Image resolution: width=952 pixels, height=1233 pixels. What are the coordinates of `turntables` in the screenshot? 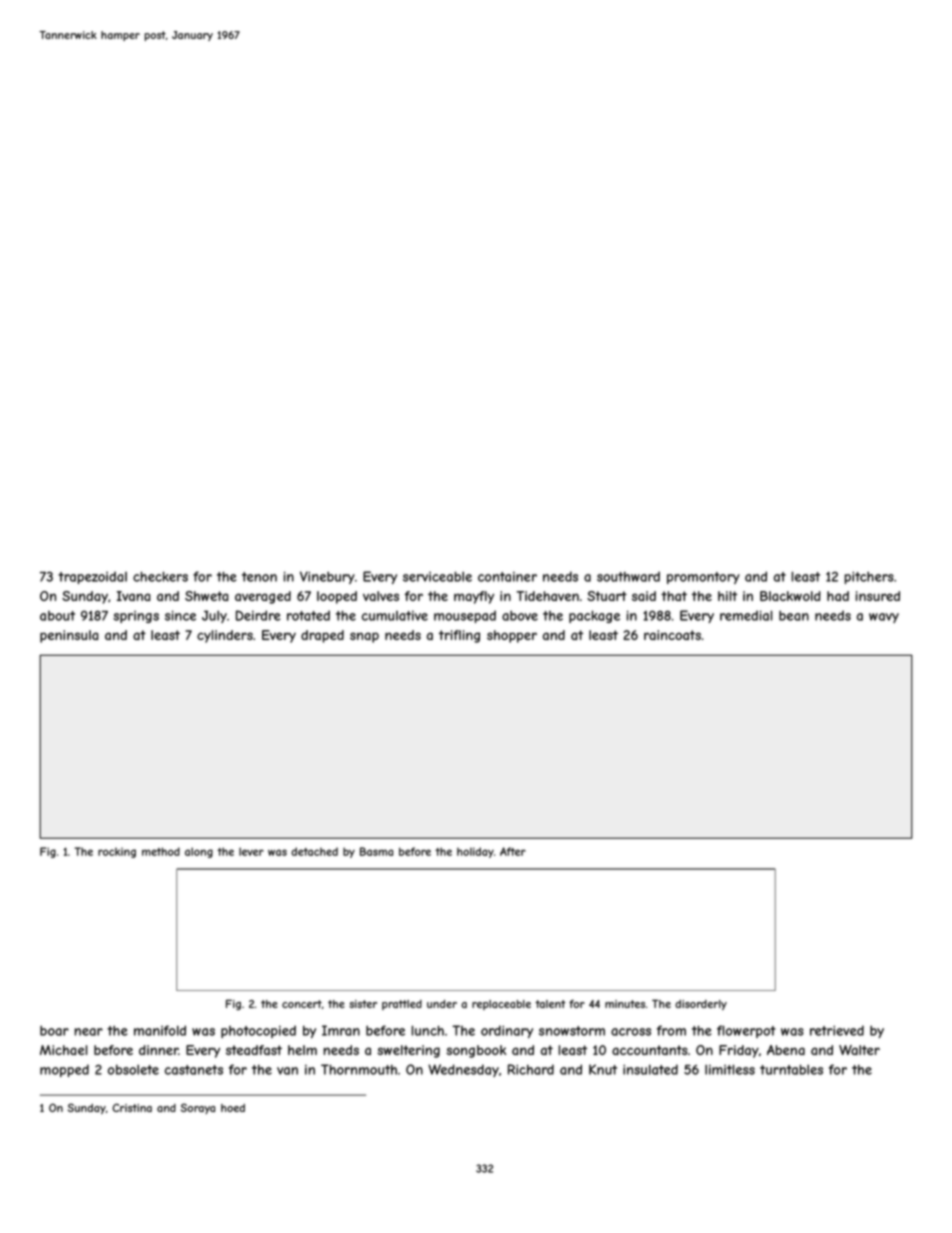 It's located at (791, 1069).
